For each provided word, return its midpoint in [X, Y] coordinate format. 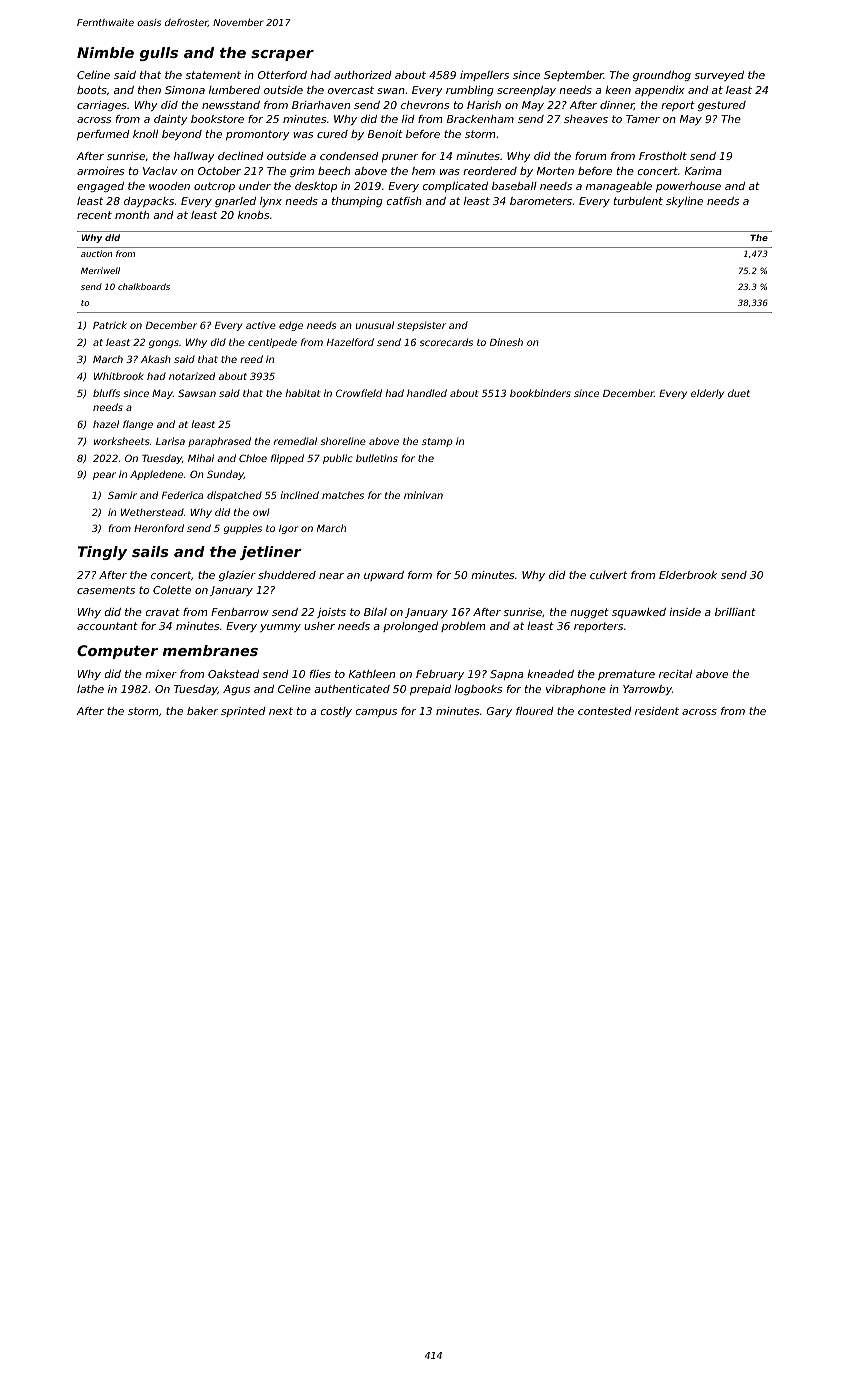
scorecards [446, 342]
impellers [484, 76]
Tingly [102, 553]
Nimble [105, 52]
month [132, 215]
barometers [541, 201]
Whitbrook [119, 376]
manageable [619, 187]
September [574, 76]
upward [384, 576]
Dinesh [506, 342]
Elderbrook [688, 575]
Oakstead [233, 674]
